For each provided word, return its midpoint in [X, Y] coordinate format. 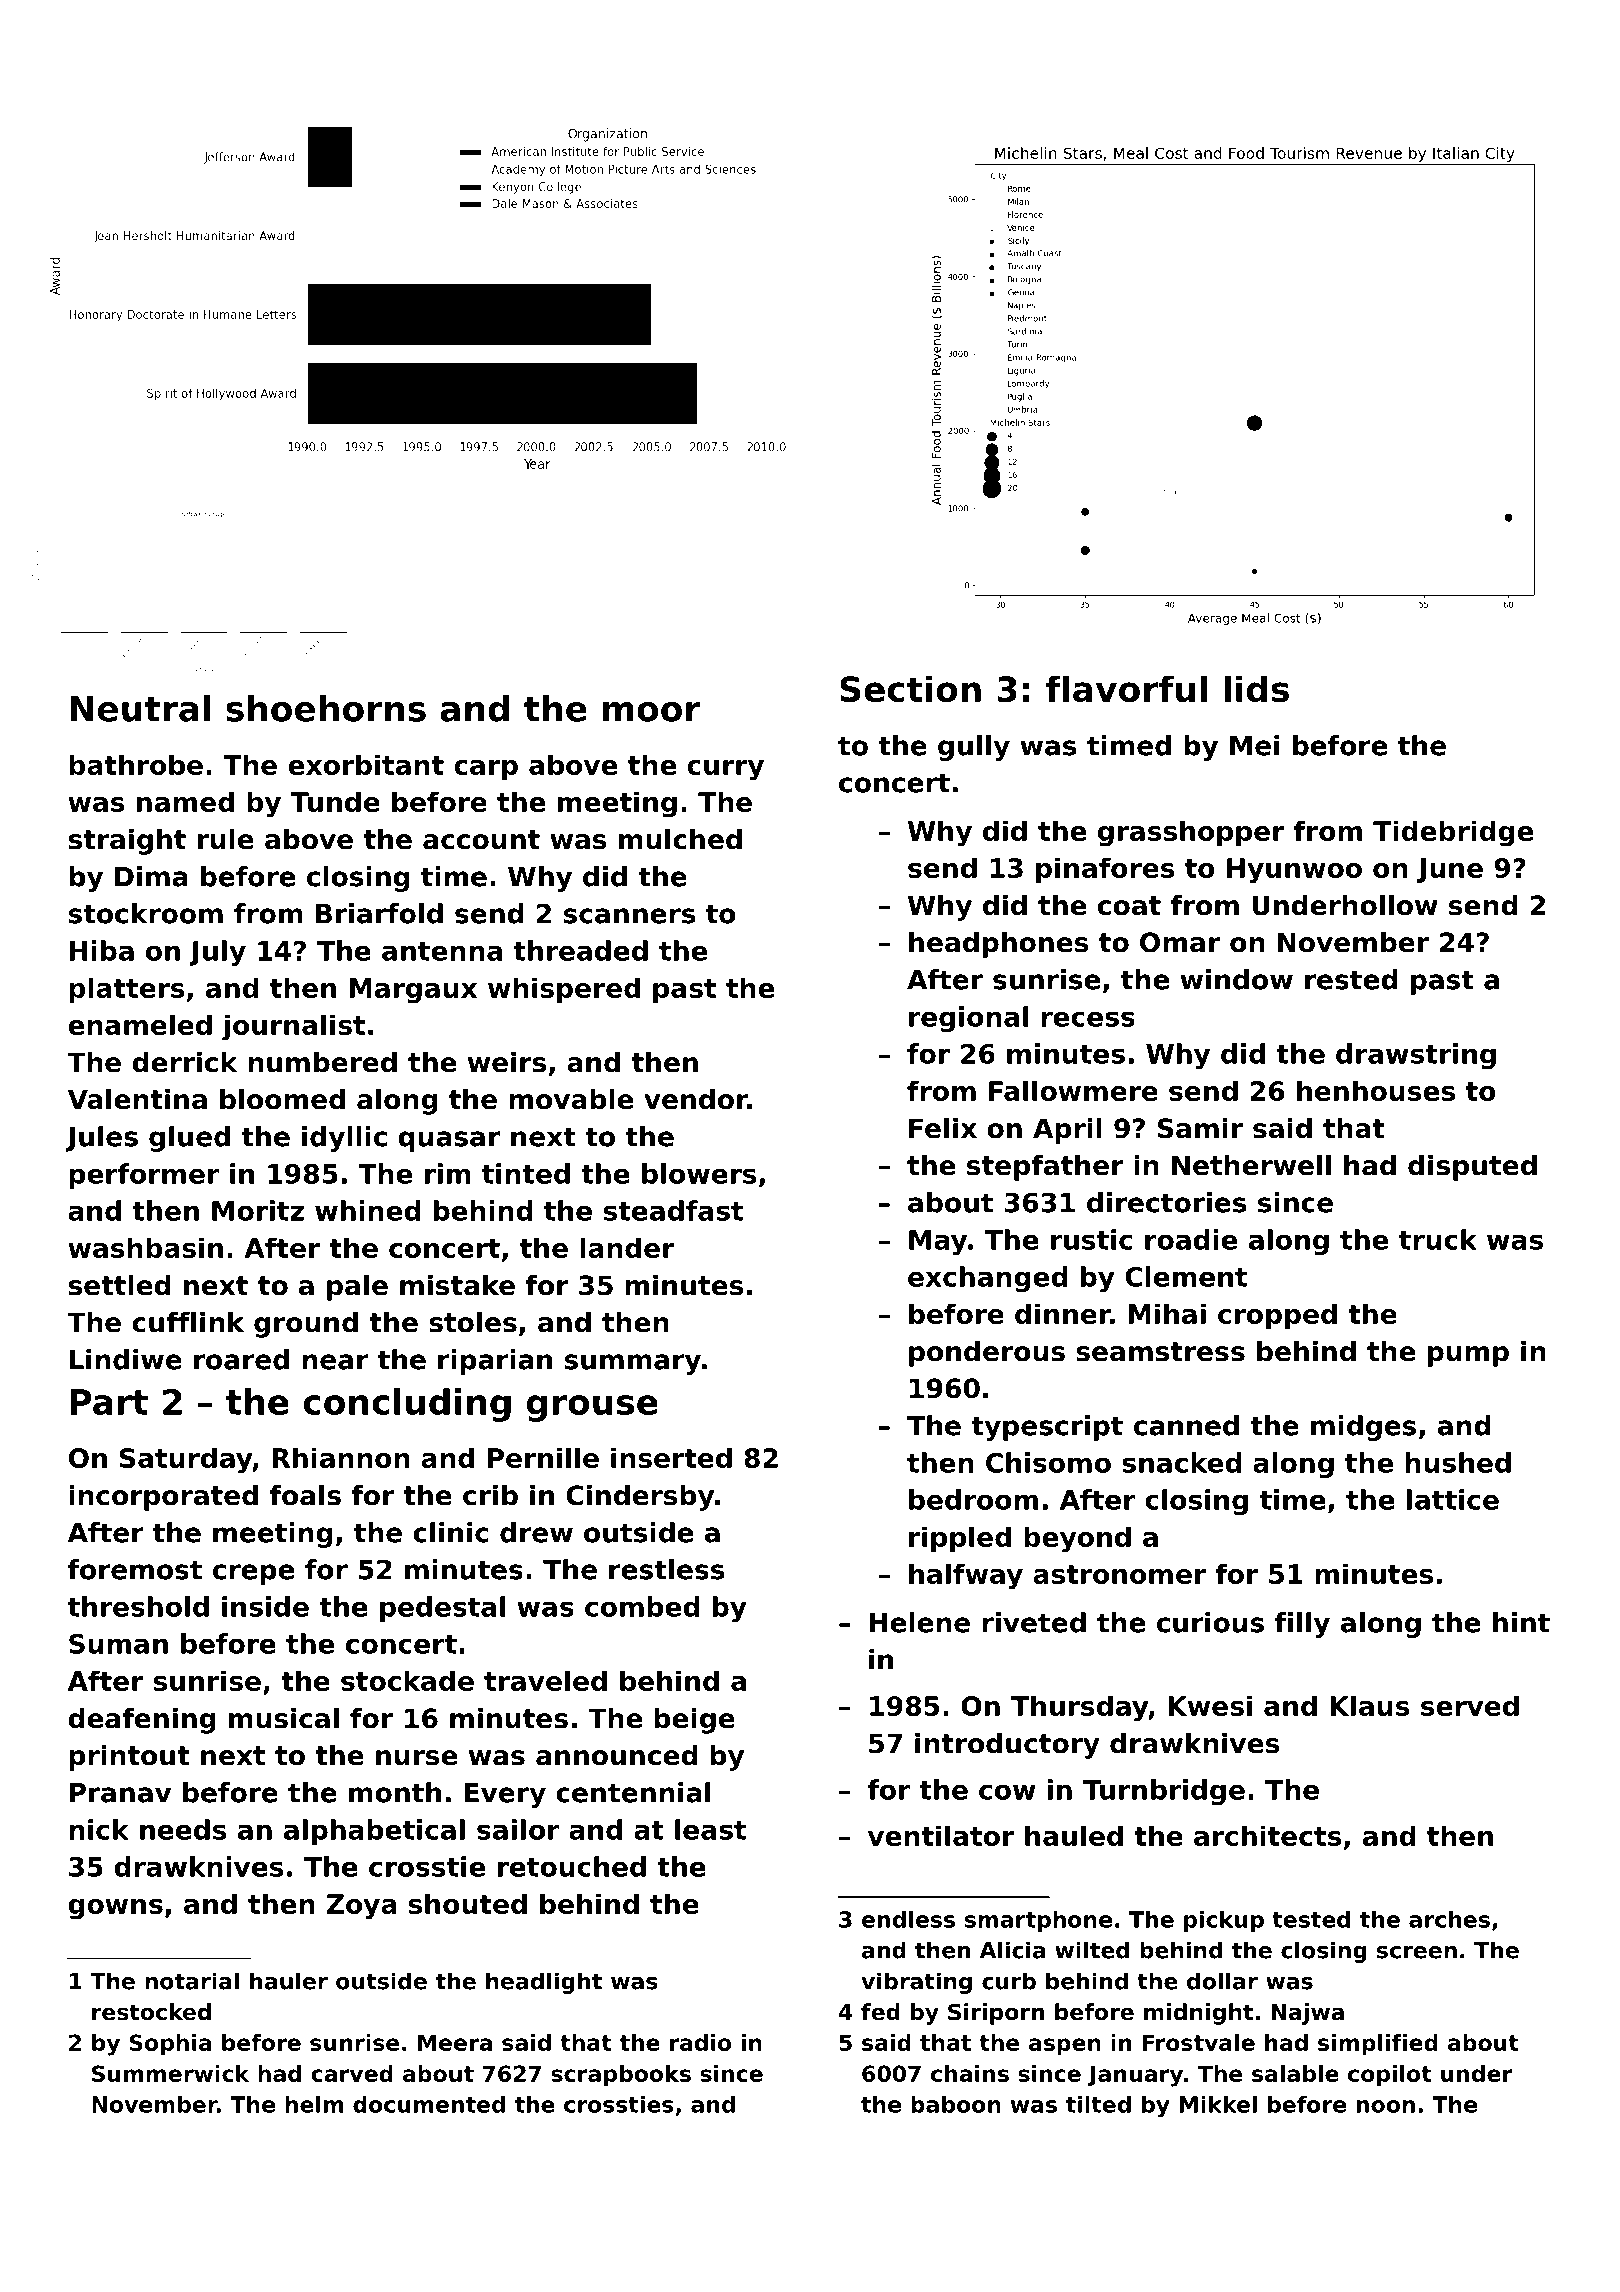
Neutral [140, 708]
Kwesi [1210, 1705]
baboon [956, 2104]
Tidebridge [1453, 833]
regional [968, 1019]
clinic [450, 1532]
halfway [966, 1576]
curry [725, 770]
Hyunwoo [1294, 871]
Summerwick [170, 2073]
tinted [526, 1173]
